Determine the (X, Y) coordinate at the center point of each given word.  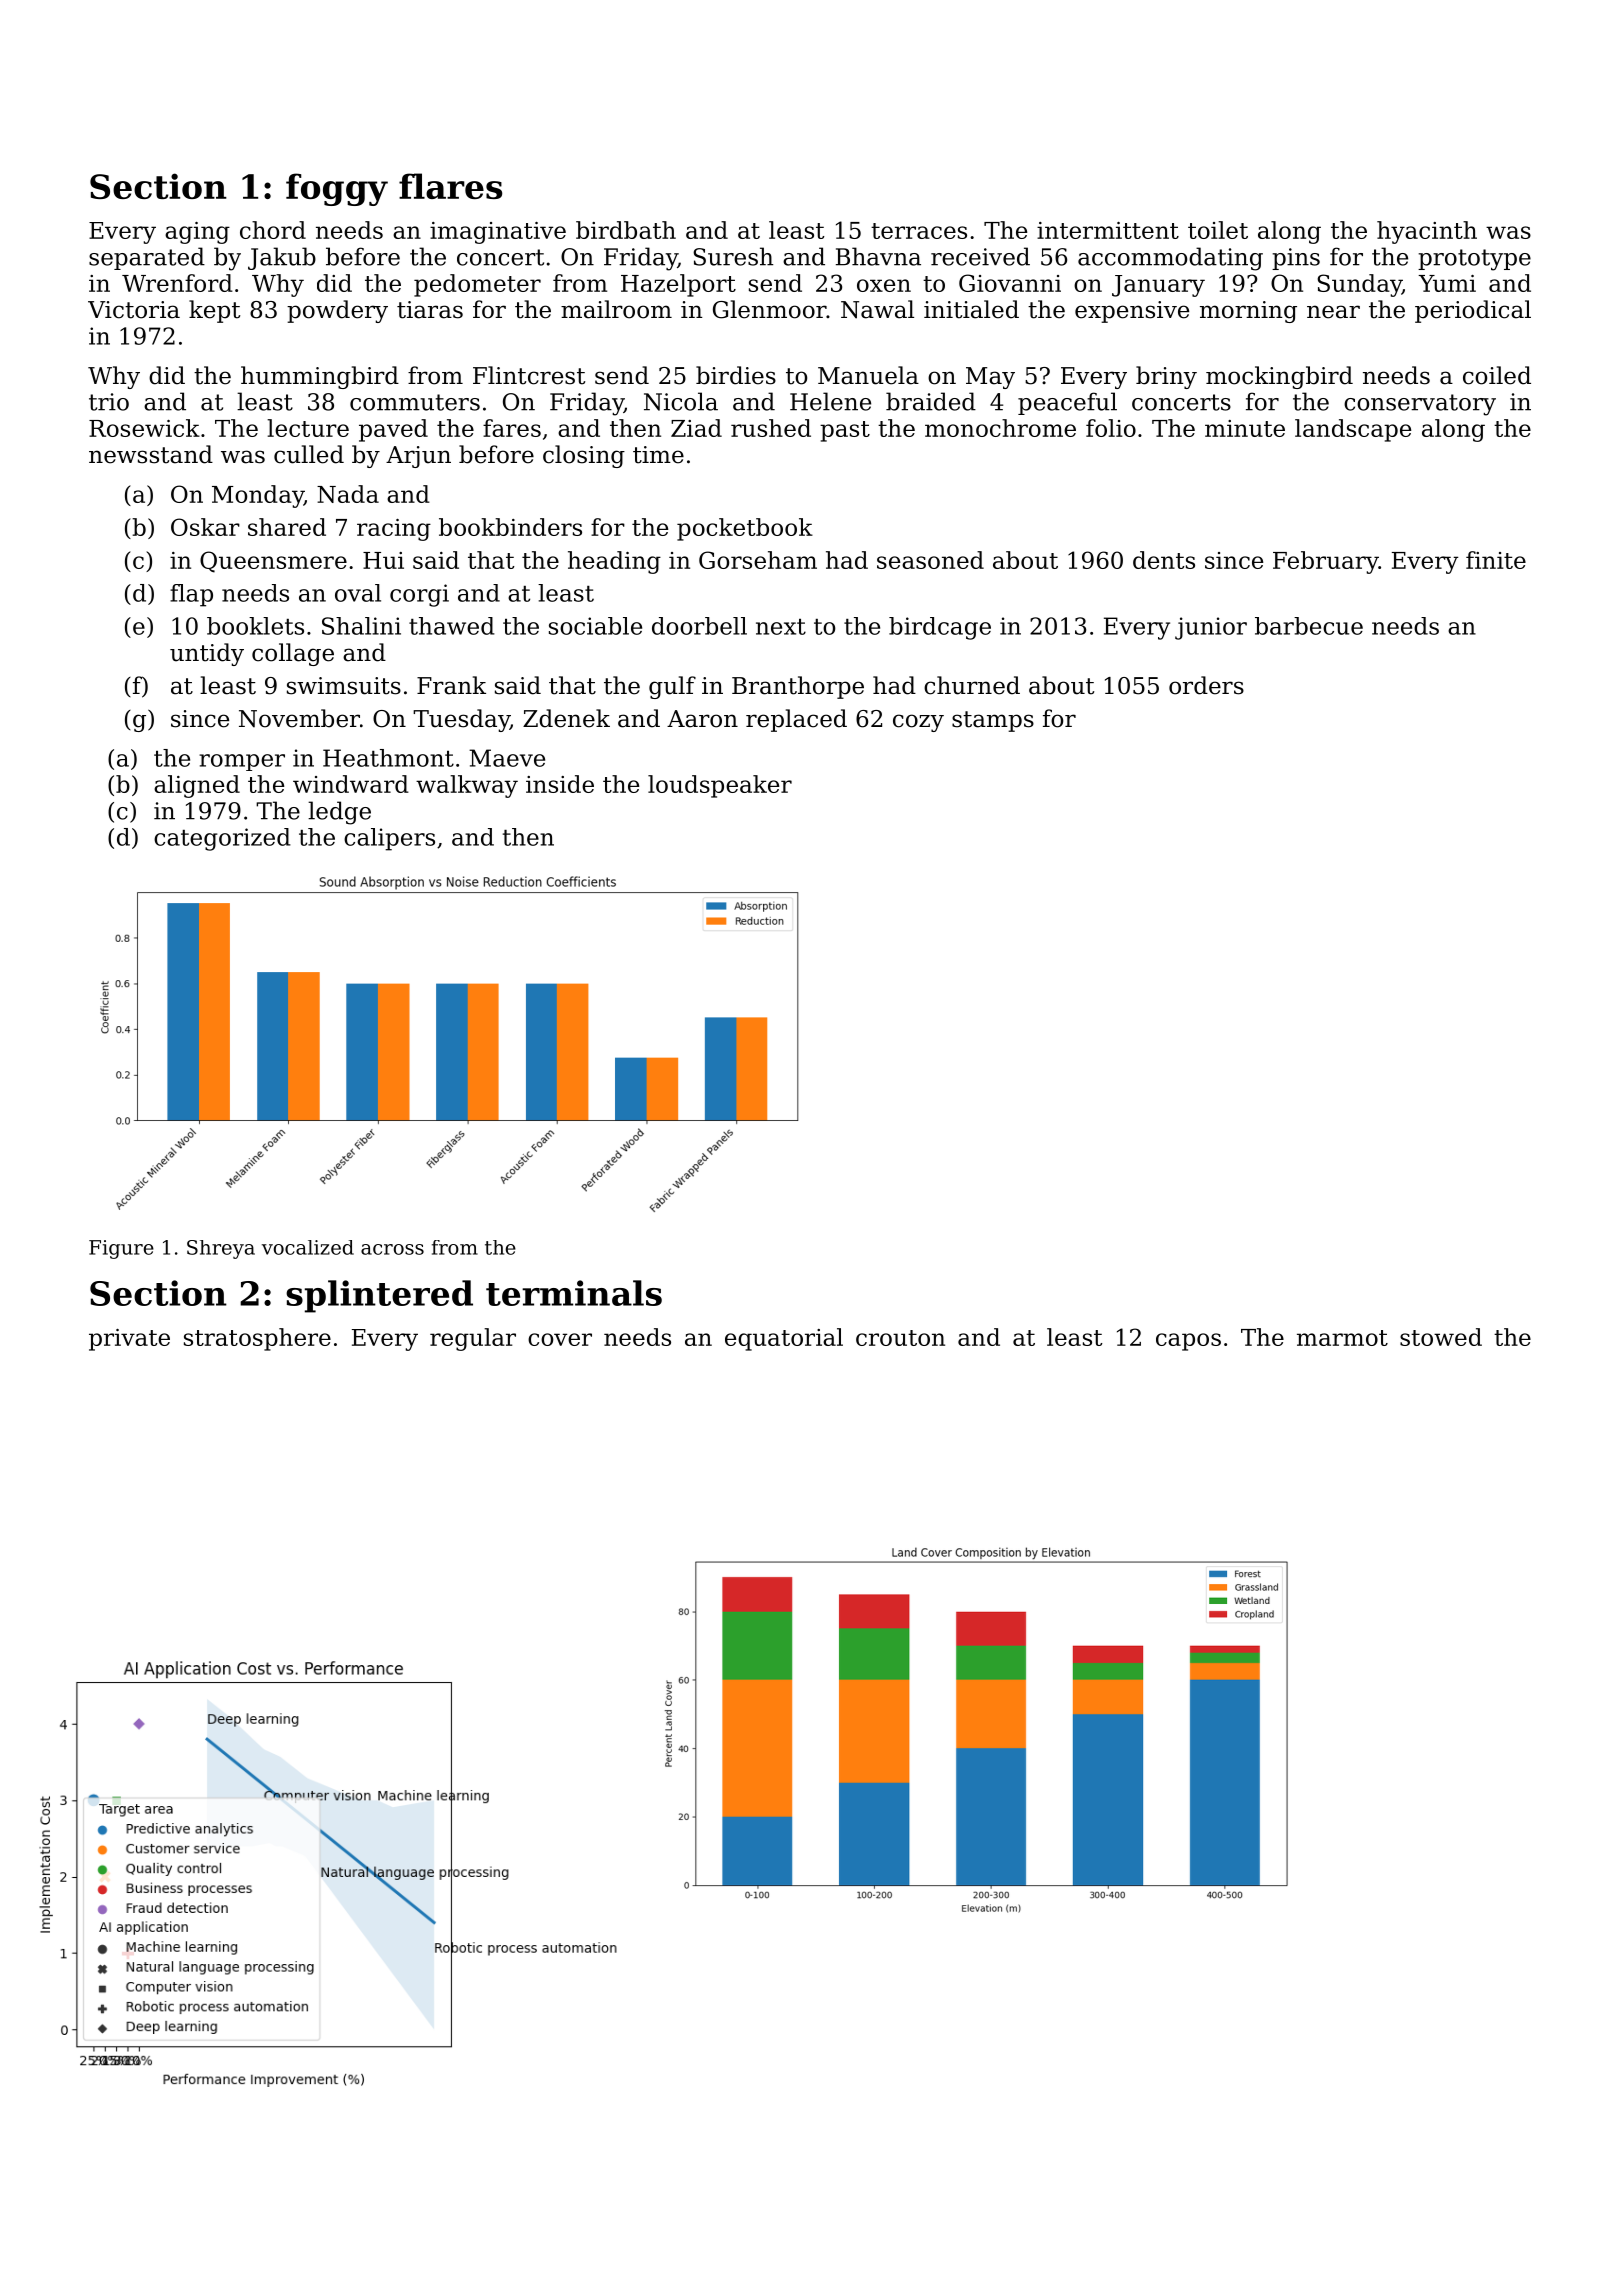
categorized (222, 839)
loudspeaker (720, 786)
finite (1496, 560)
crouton (900, 1338)
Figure (121, 1249)
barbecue (1309, 626)
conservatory (1420, 405)
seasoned (930, 560)
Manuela (868, 375)
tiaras (430, 310)
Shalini (361, 626)
